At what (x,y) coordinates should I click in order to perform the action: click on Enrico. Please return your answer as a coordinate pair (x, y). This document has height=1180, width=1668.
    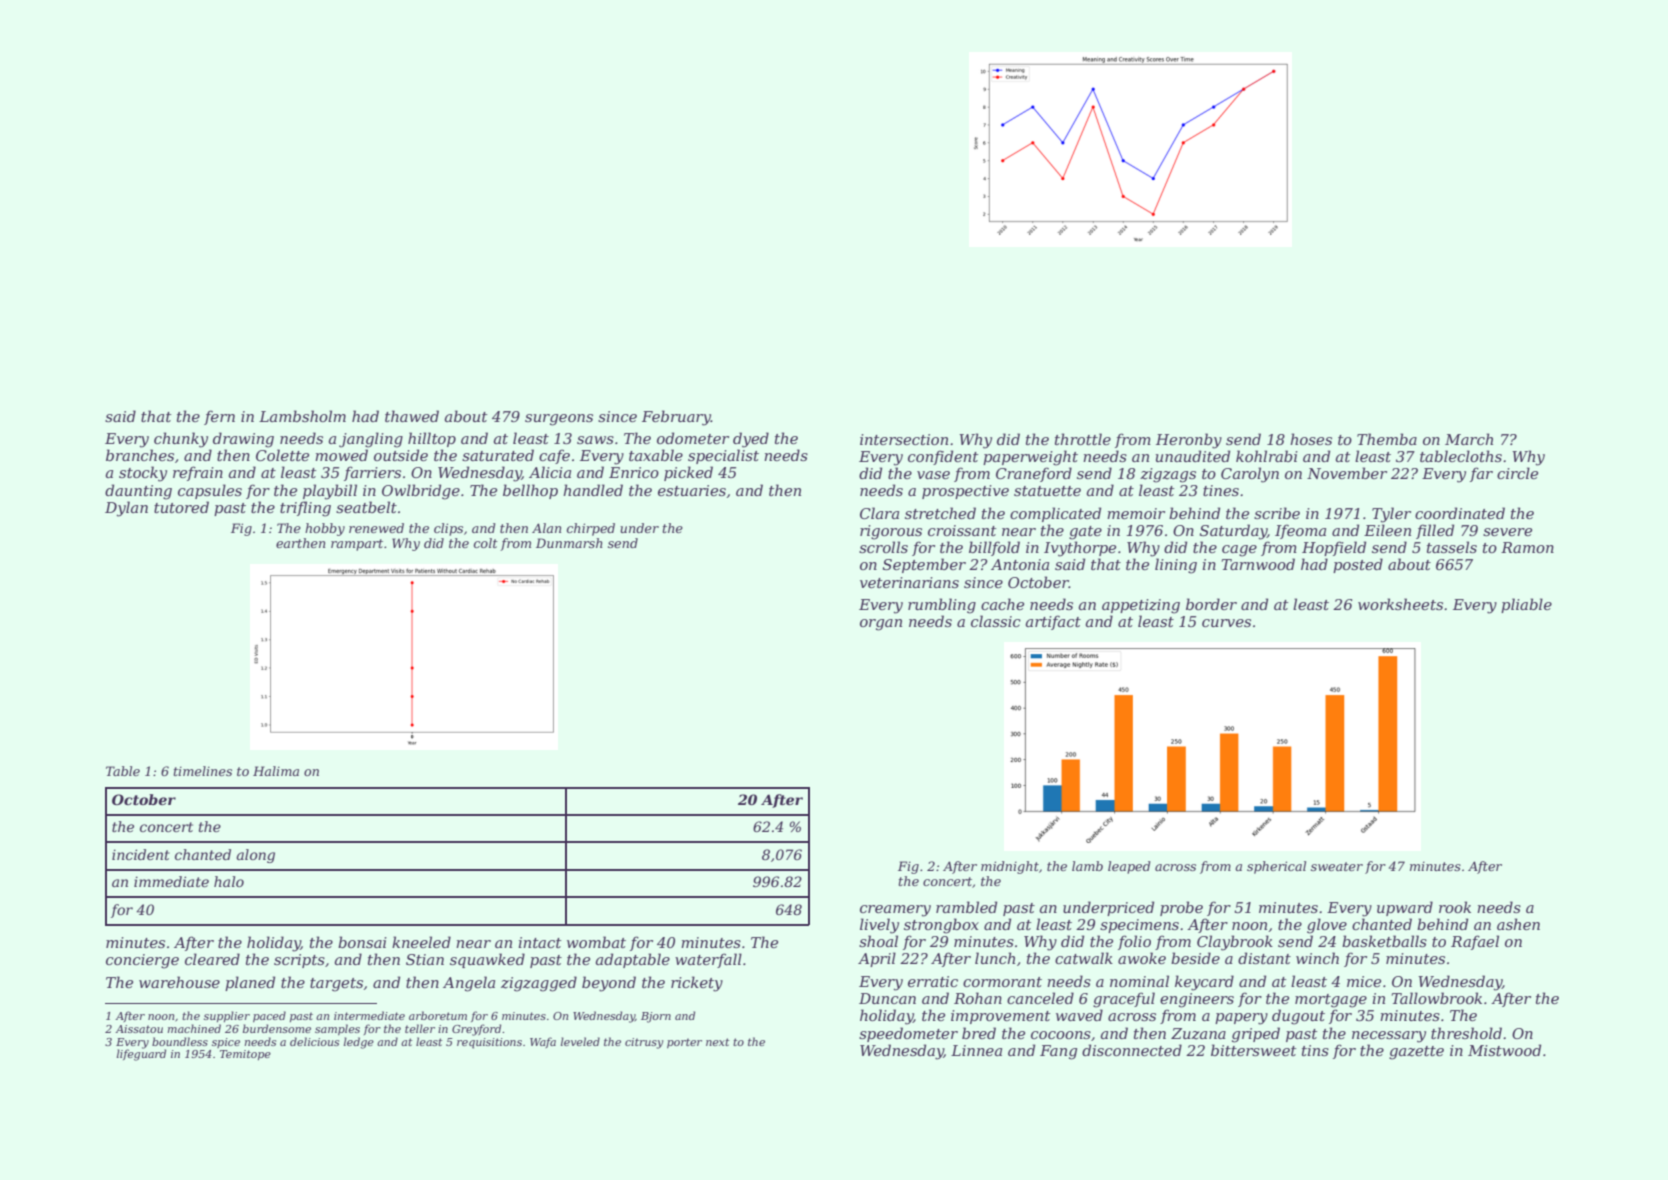
    Looking at the image, I should click on (634, 472).
